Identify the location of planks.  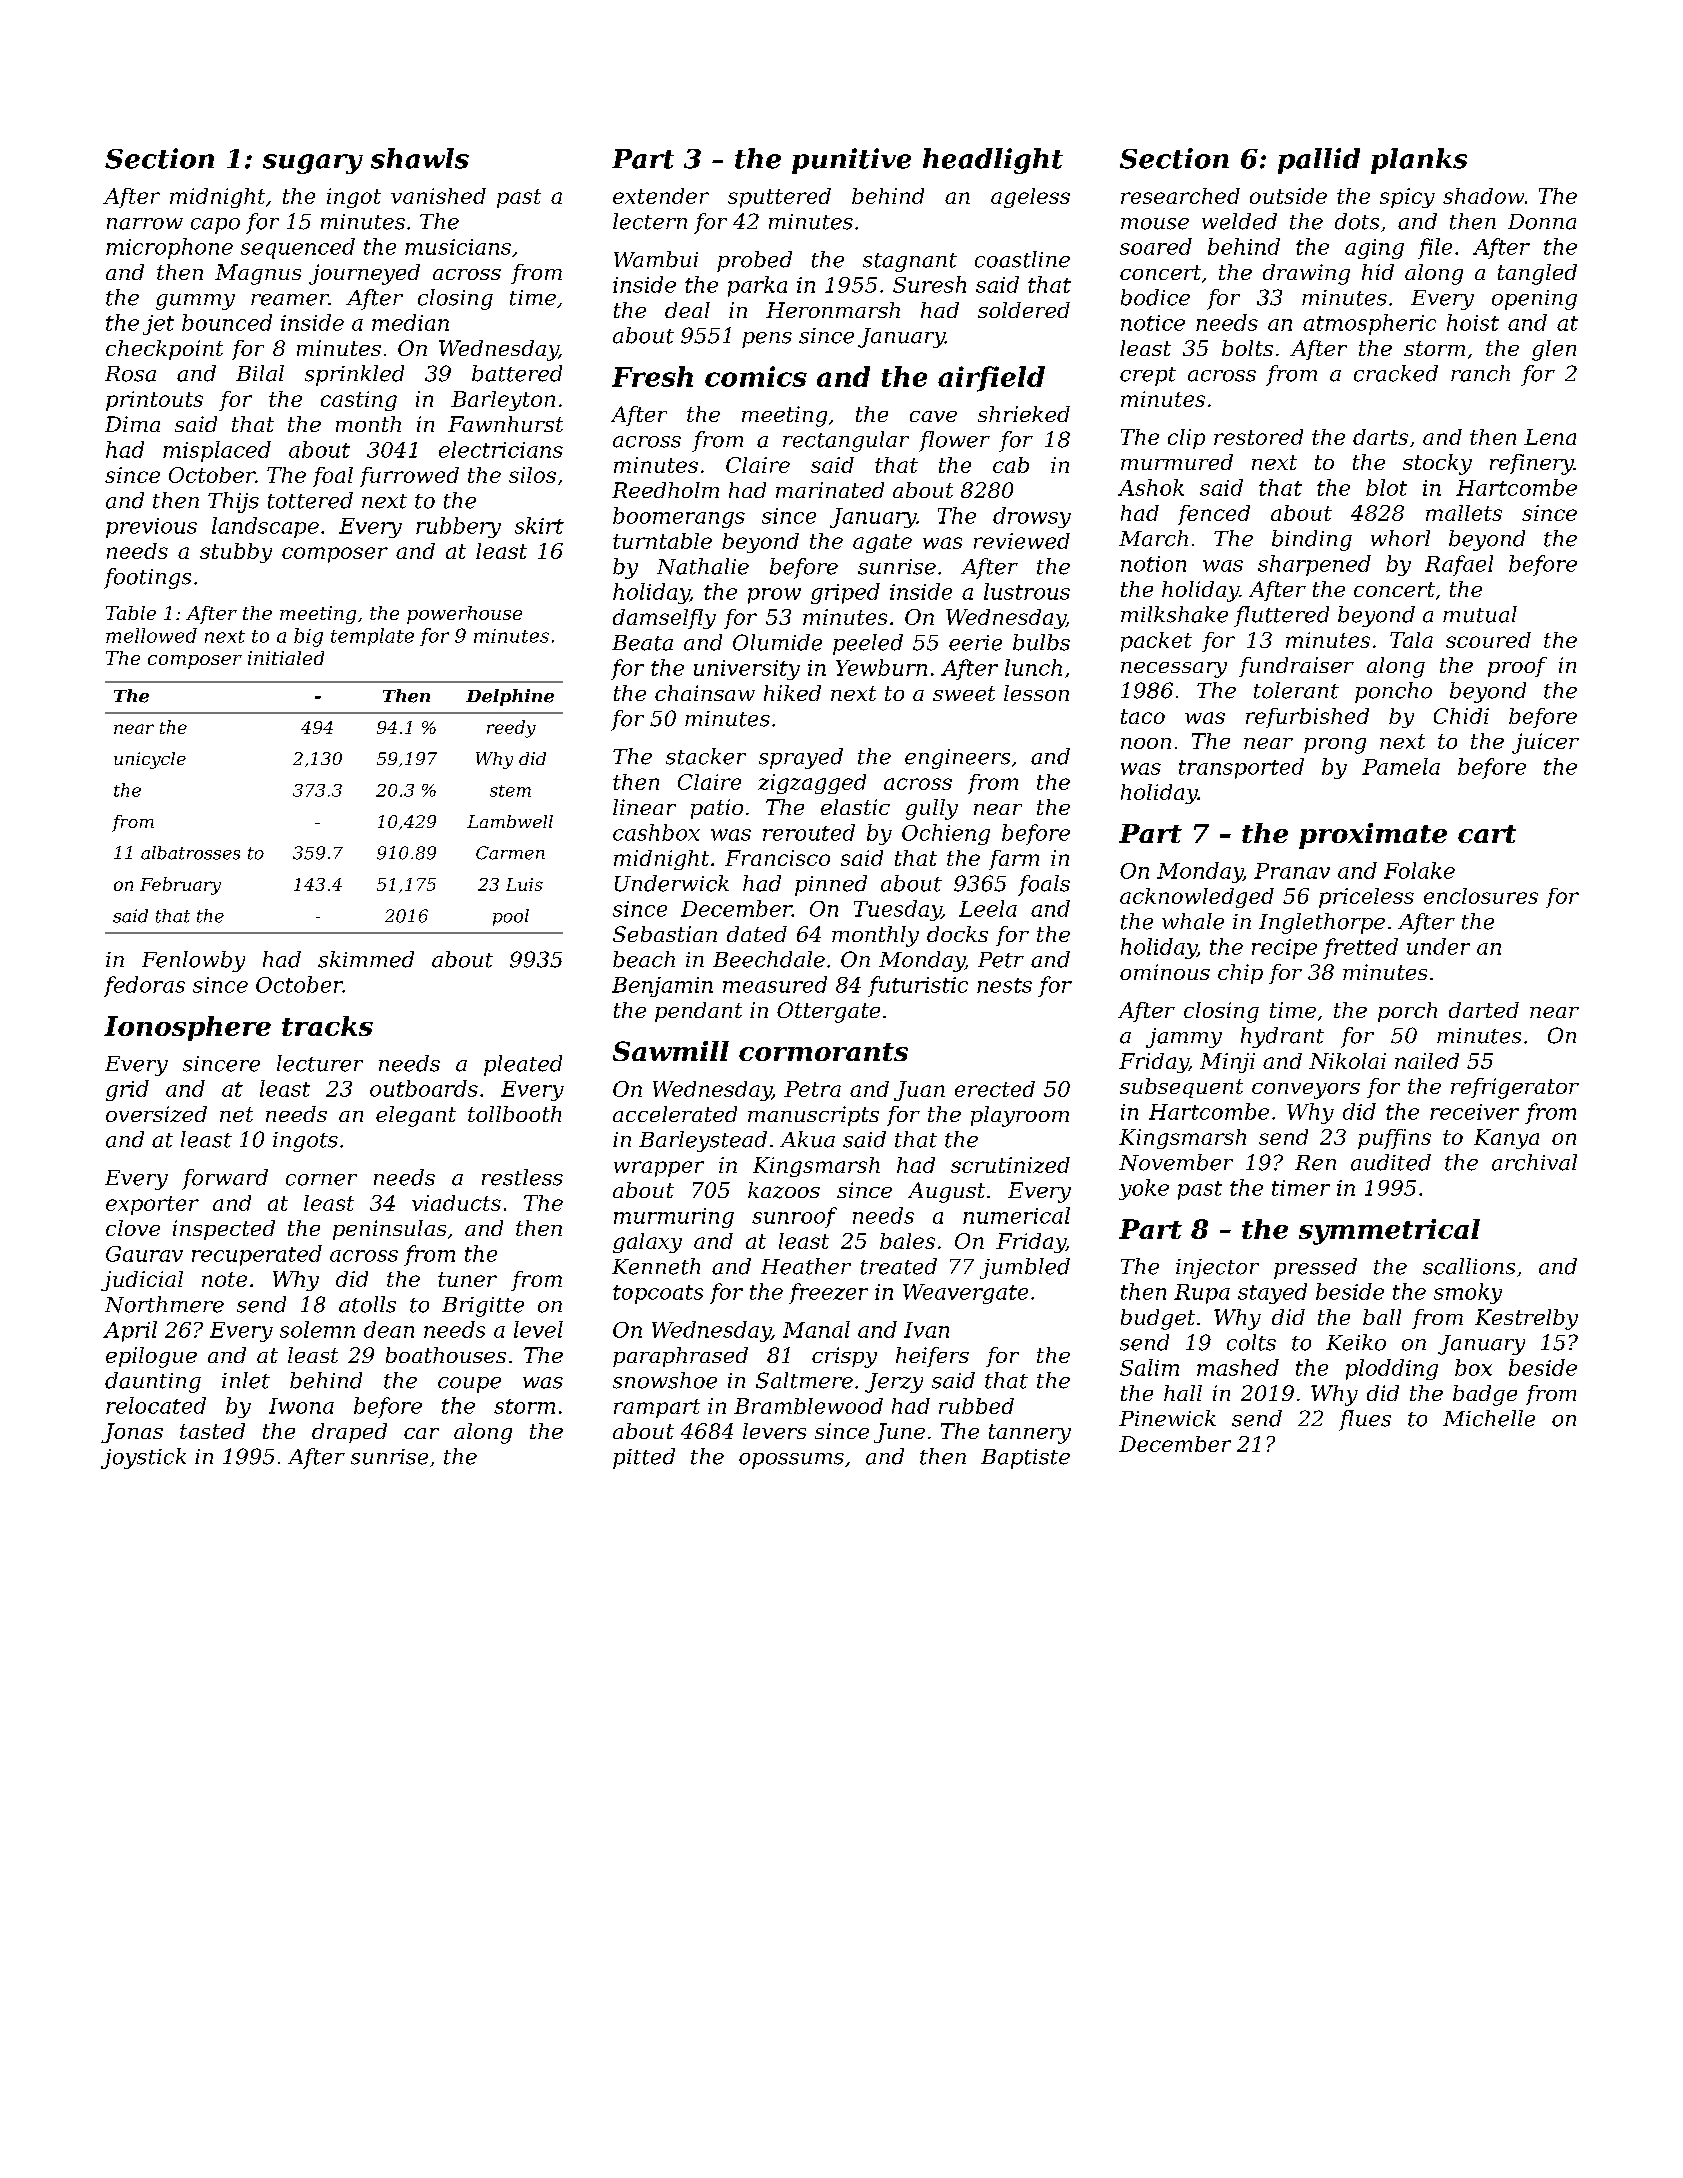
(1419, 161).
